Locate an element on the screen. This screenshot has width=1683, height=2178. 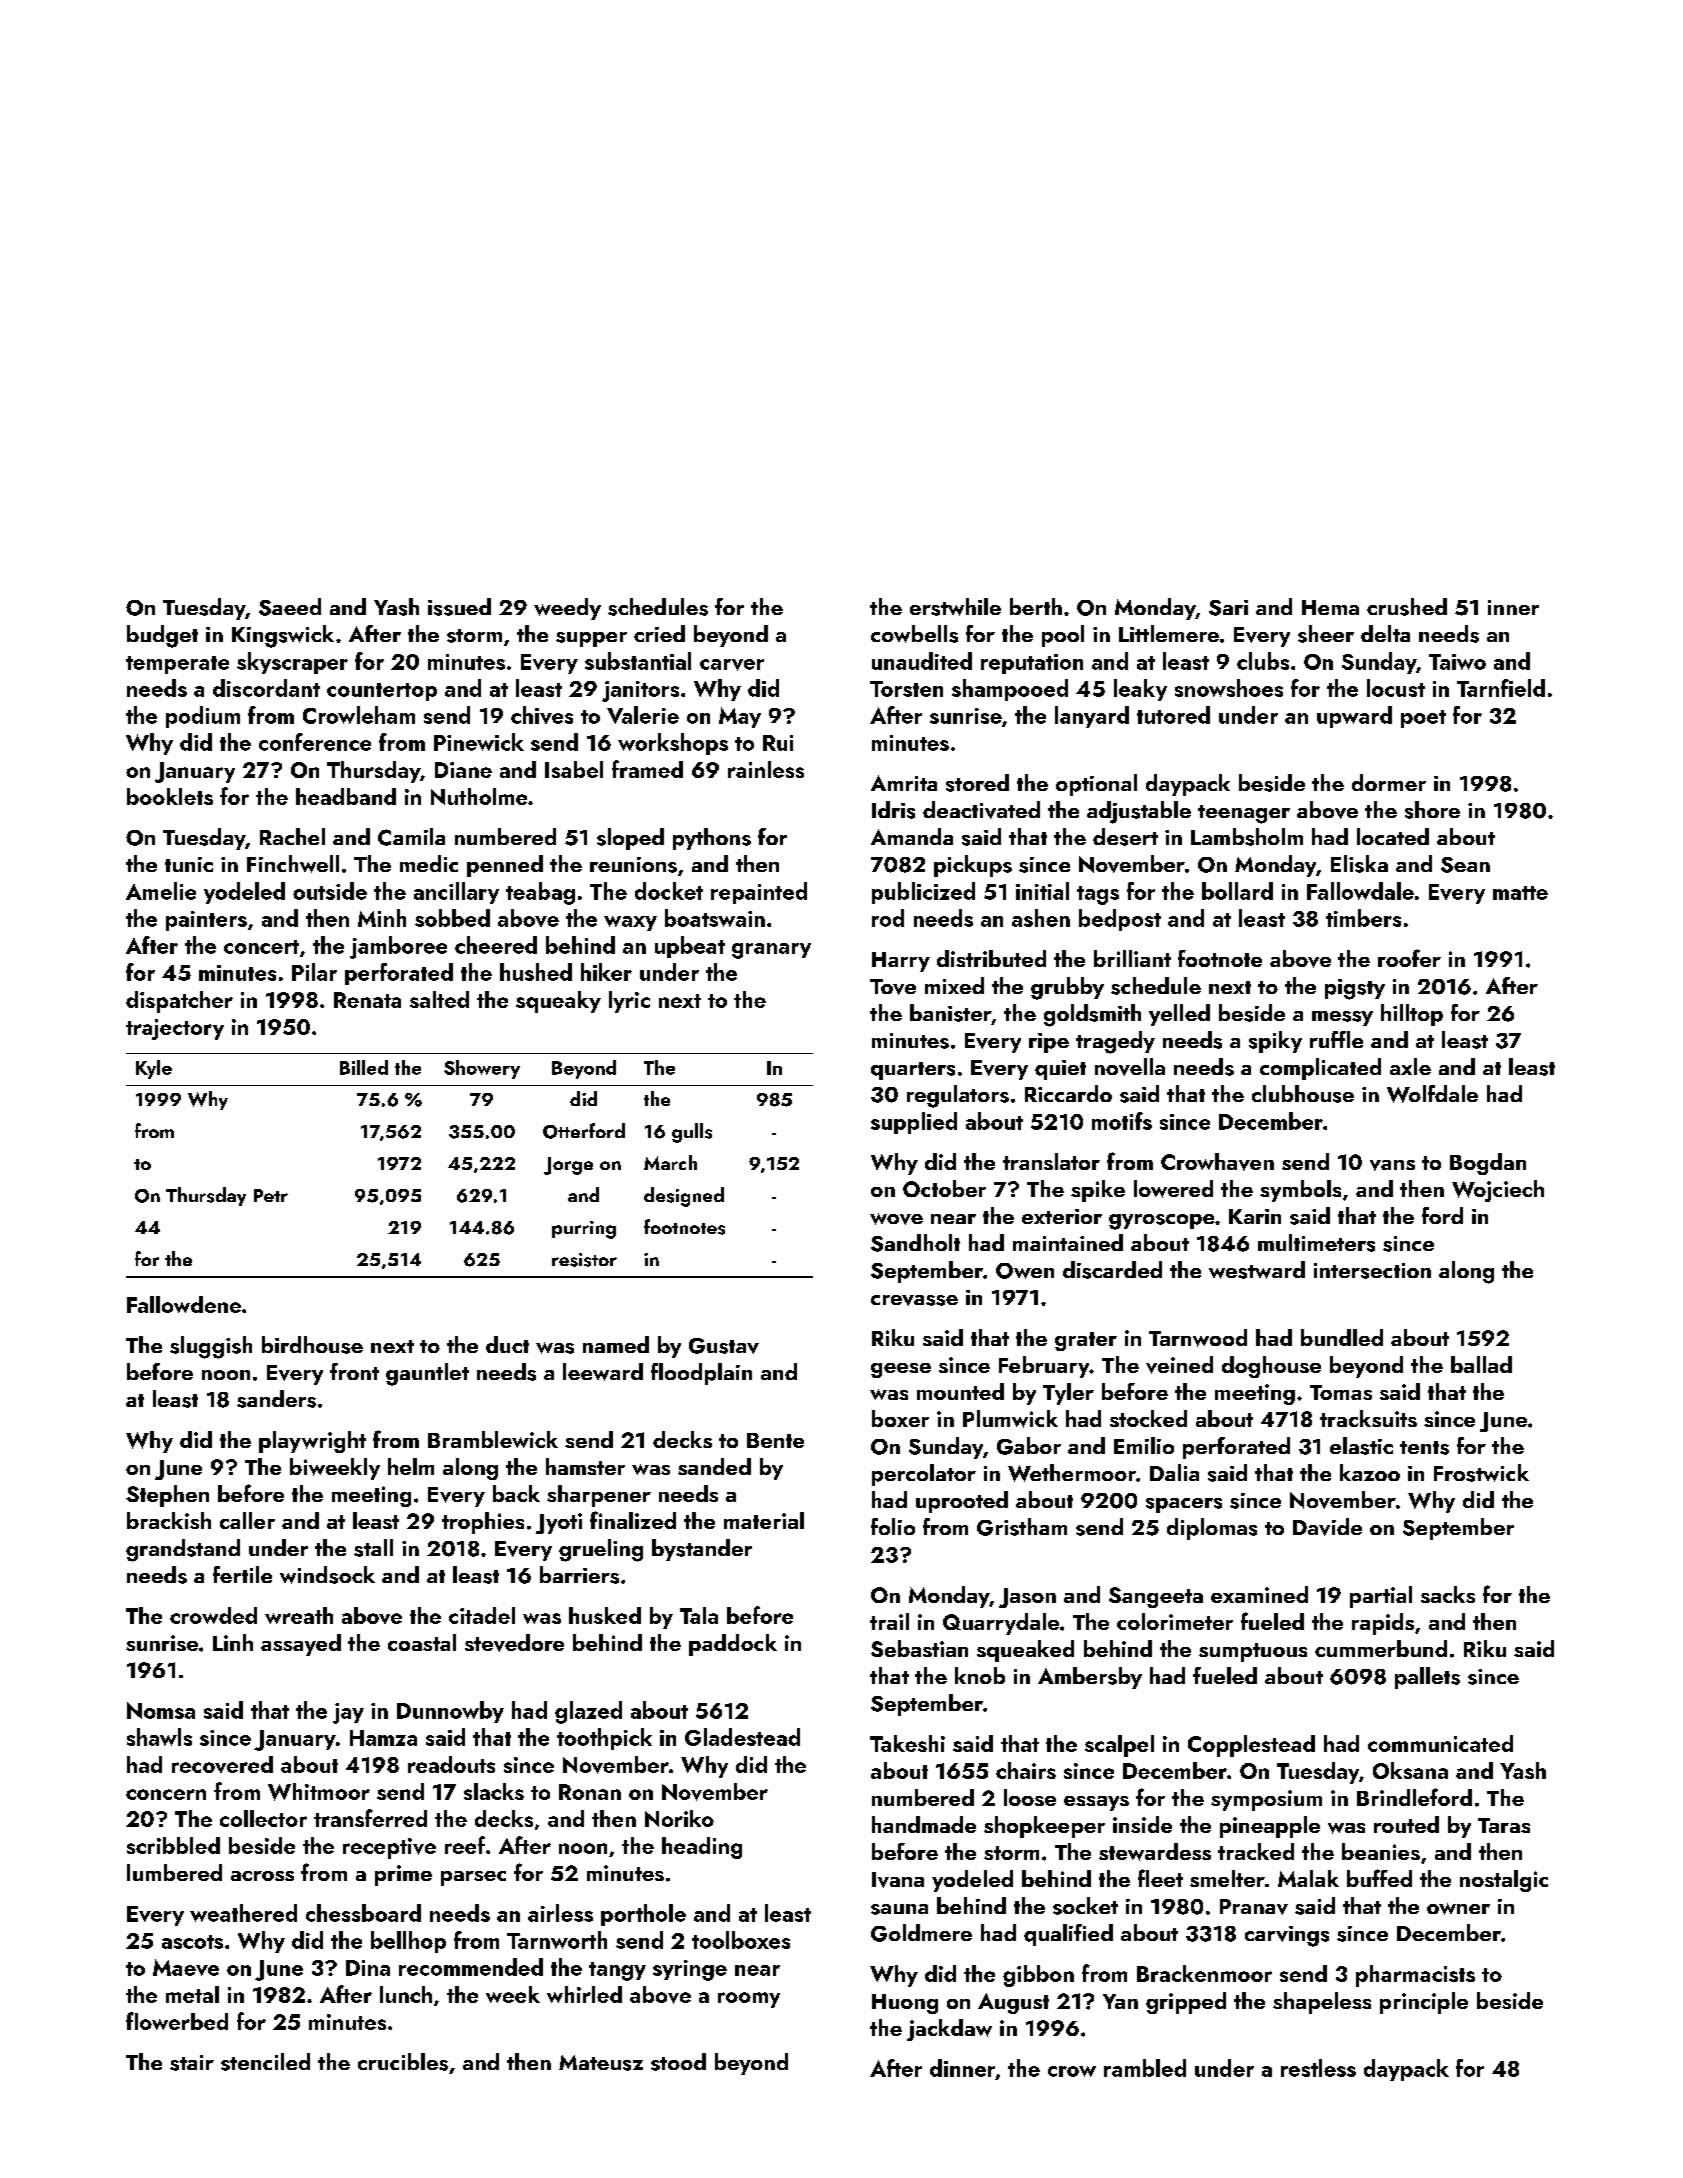
skyscraper is located at coordinates (292, 663).
